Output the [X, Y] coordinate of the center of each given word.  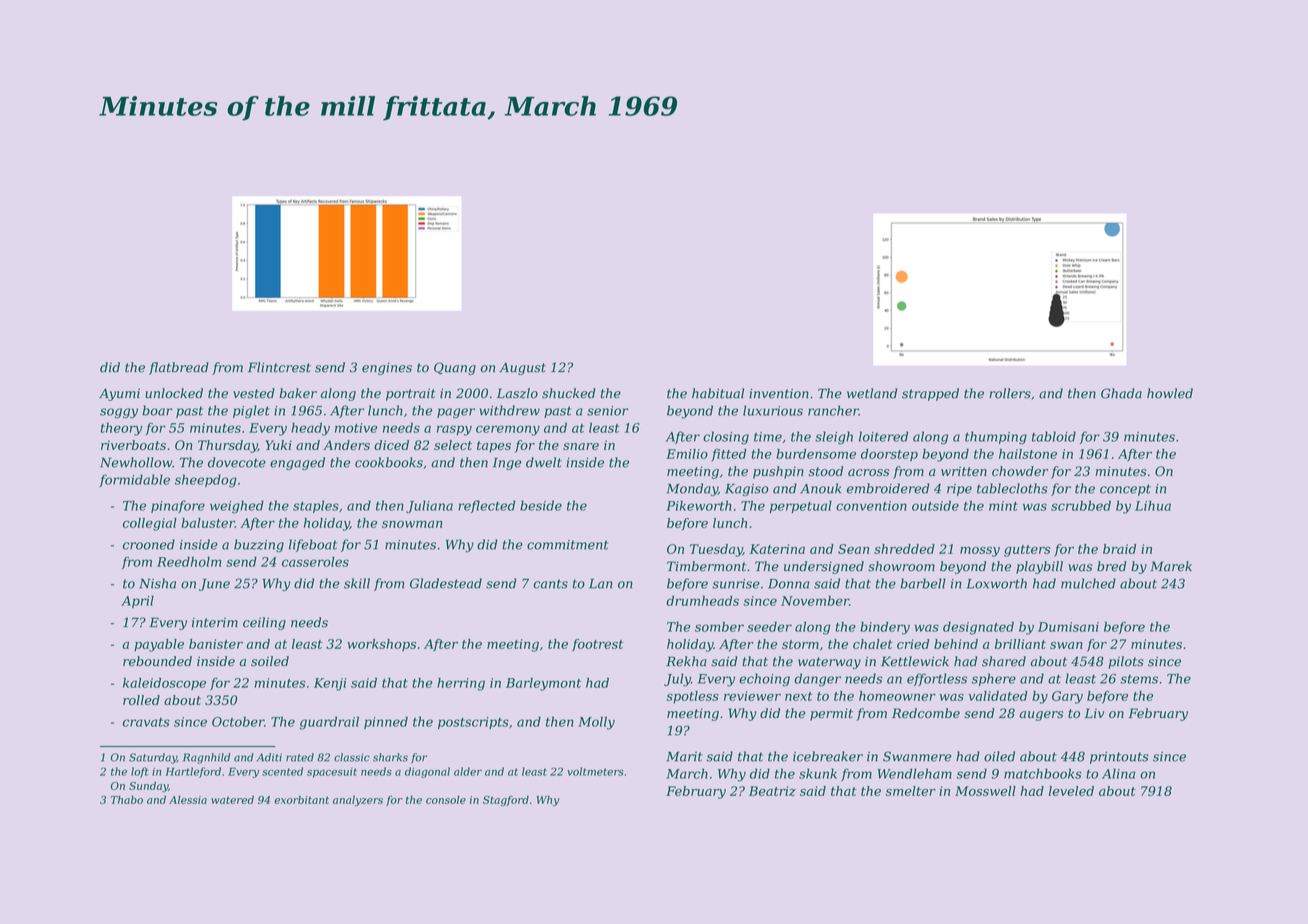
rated [300, 757]
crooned [149, 544]
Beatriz [772, 791]
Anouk [820, 488]
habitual [718, 393]
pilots [1126, 662]
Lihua [1153, 505]
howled [1170, 393]
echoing [764, 680]
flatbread [179, 368]
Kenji [330, 684]
